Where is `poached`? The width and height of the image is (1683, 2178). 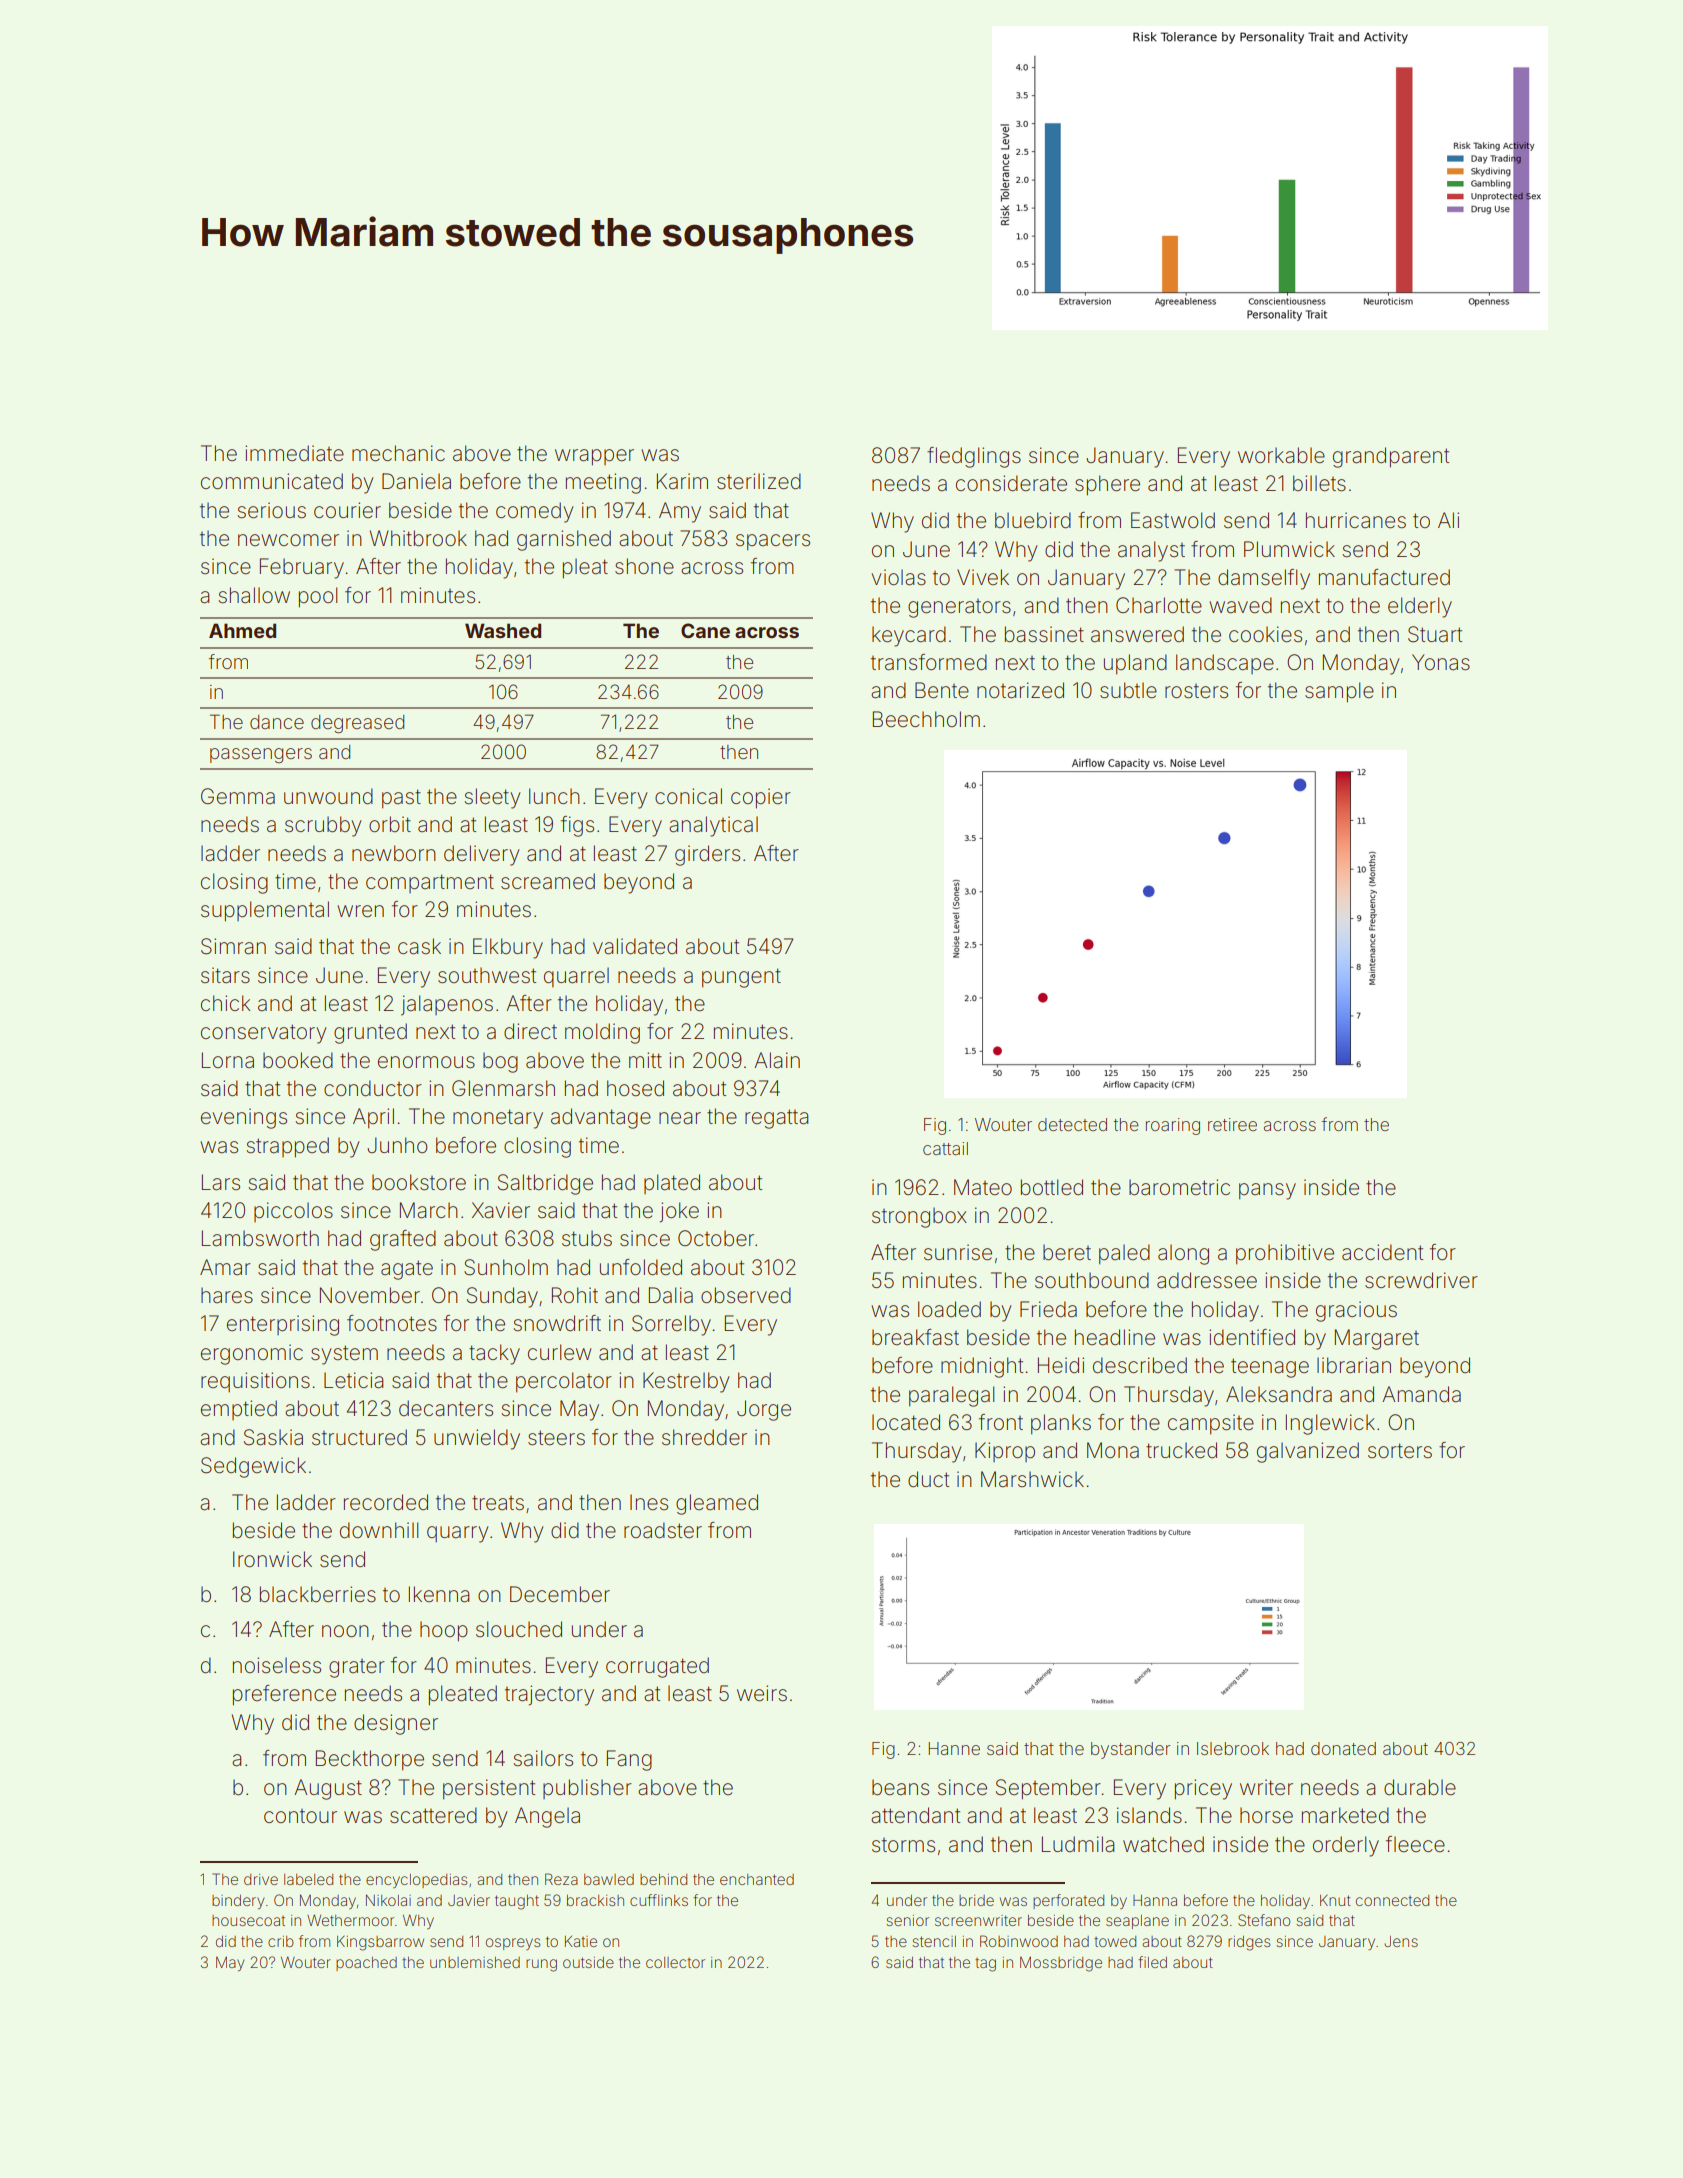
poached is located at coordinates (366, 1964).
